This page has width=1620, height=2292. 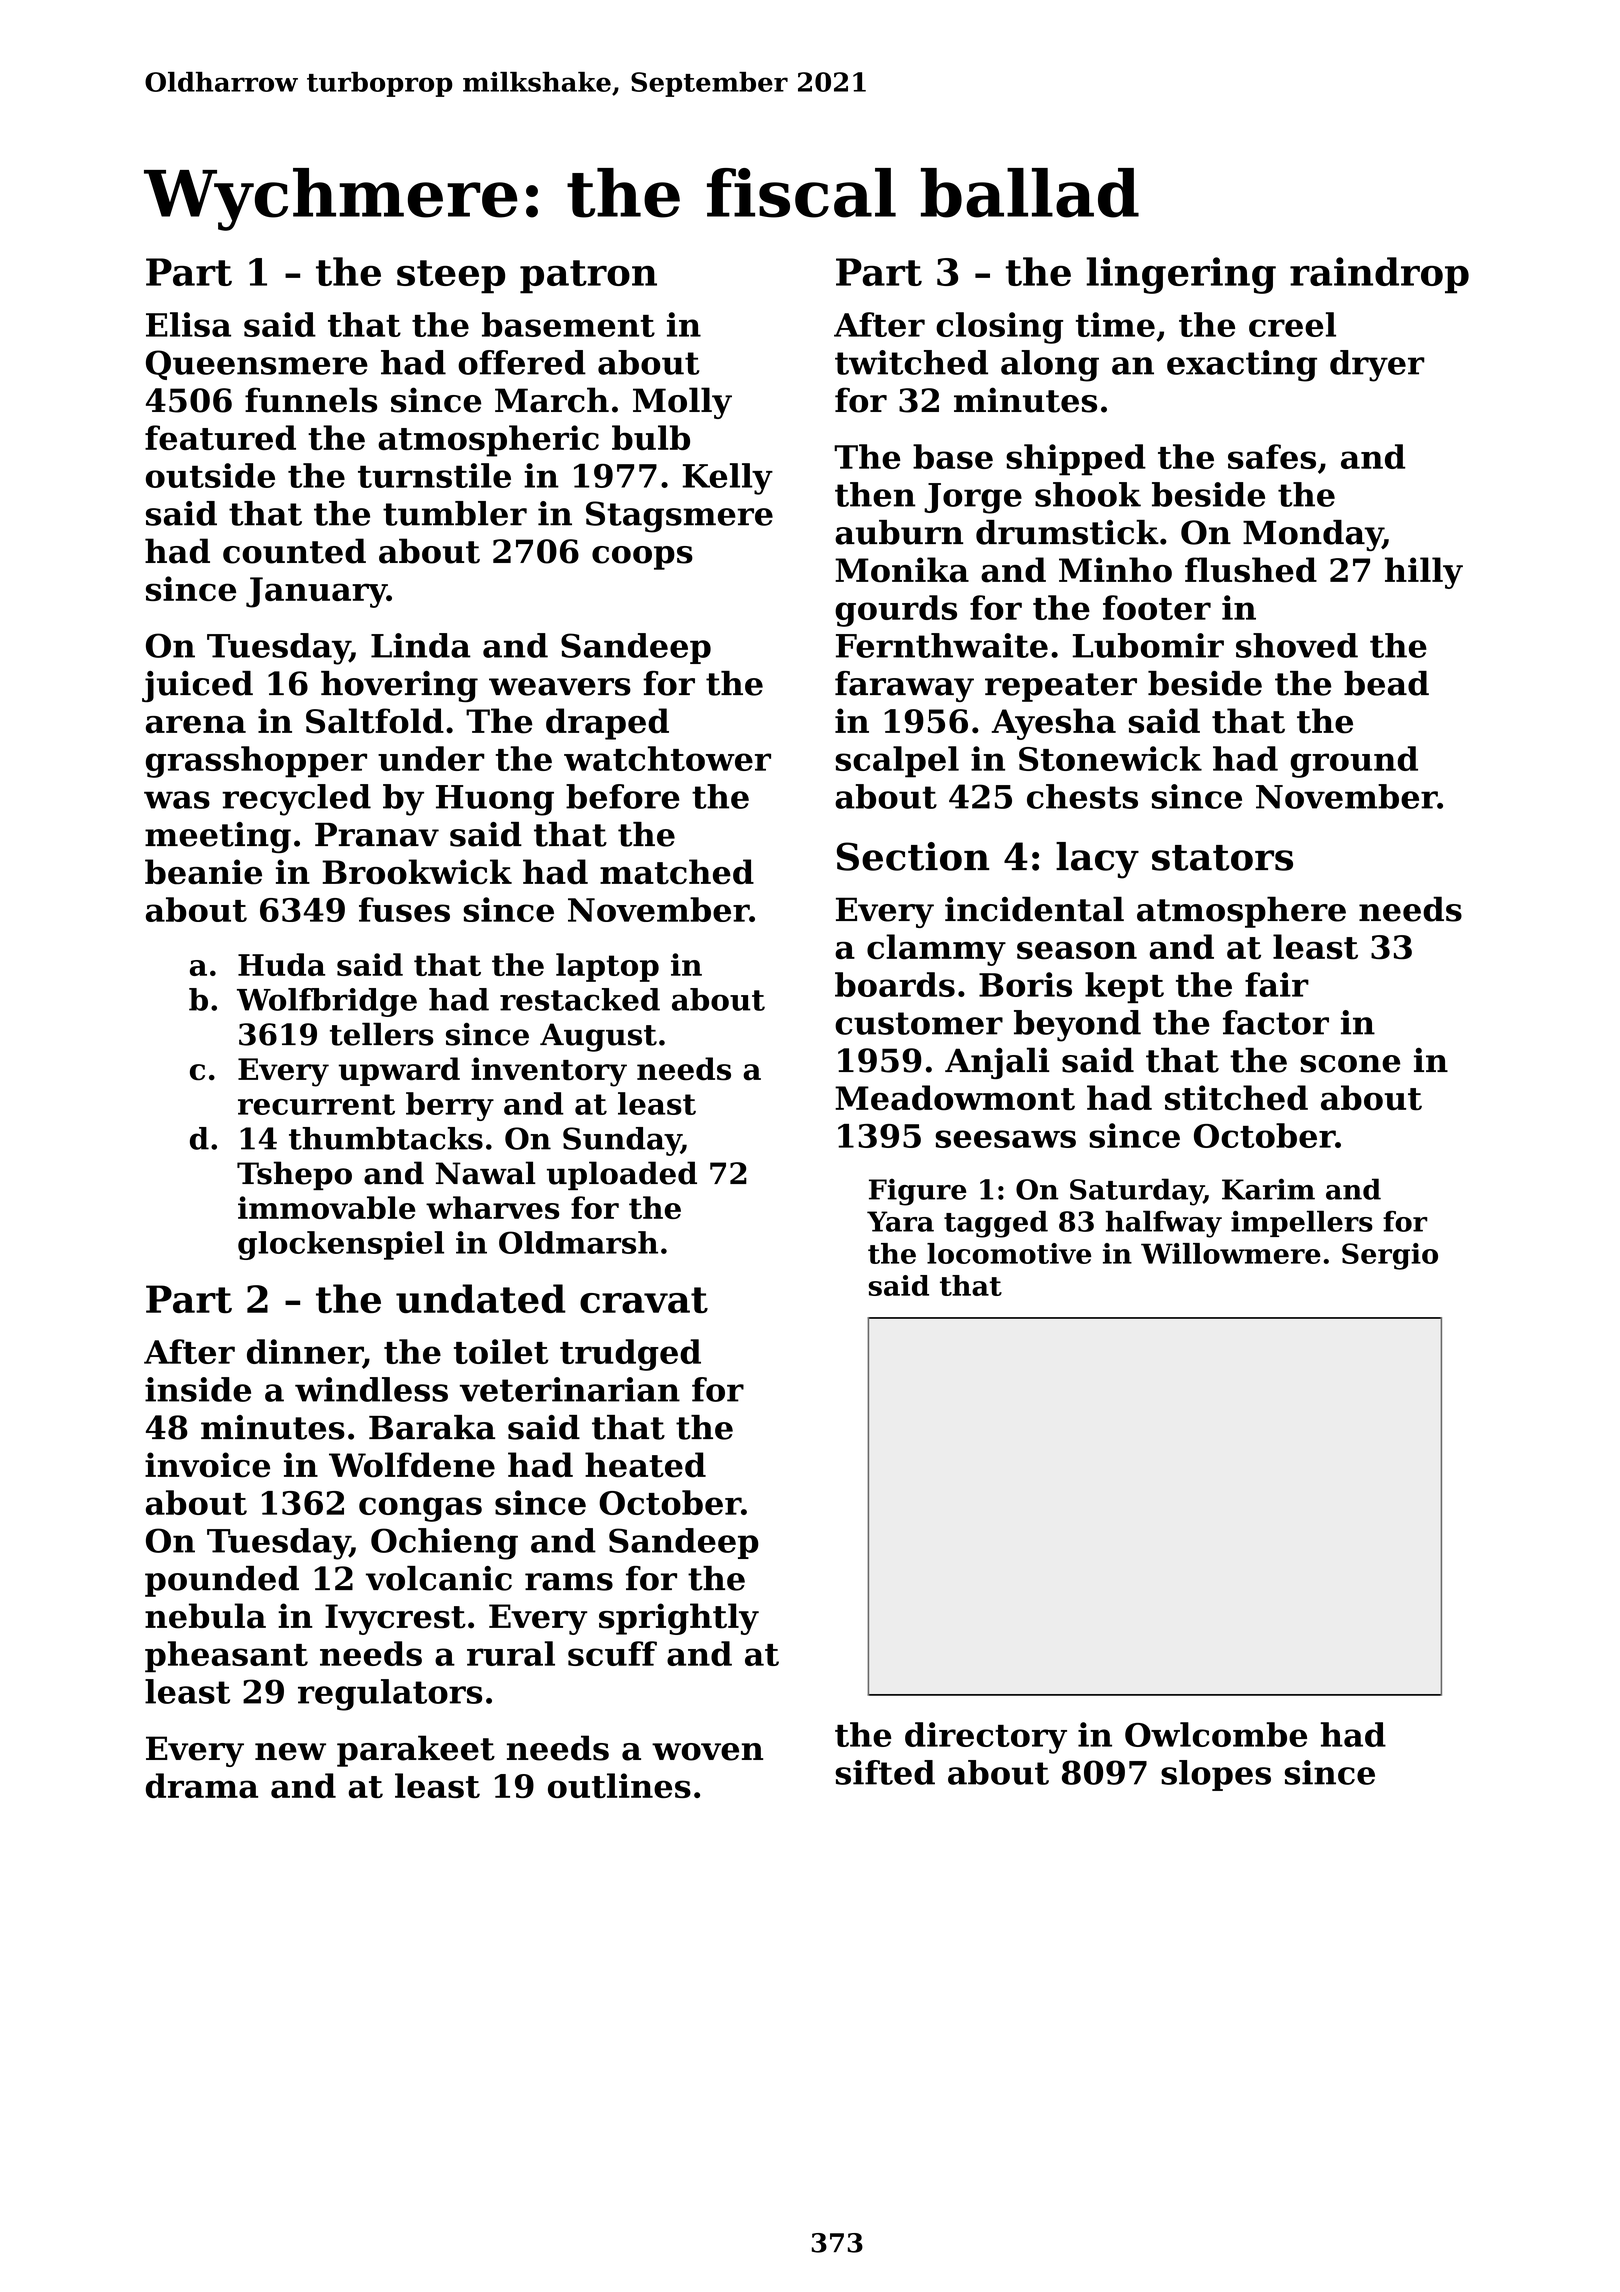 I want to click on steep, so click(x=451, y=277).
